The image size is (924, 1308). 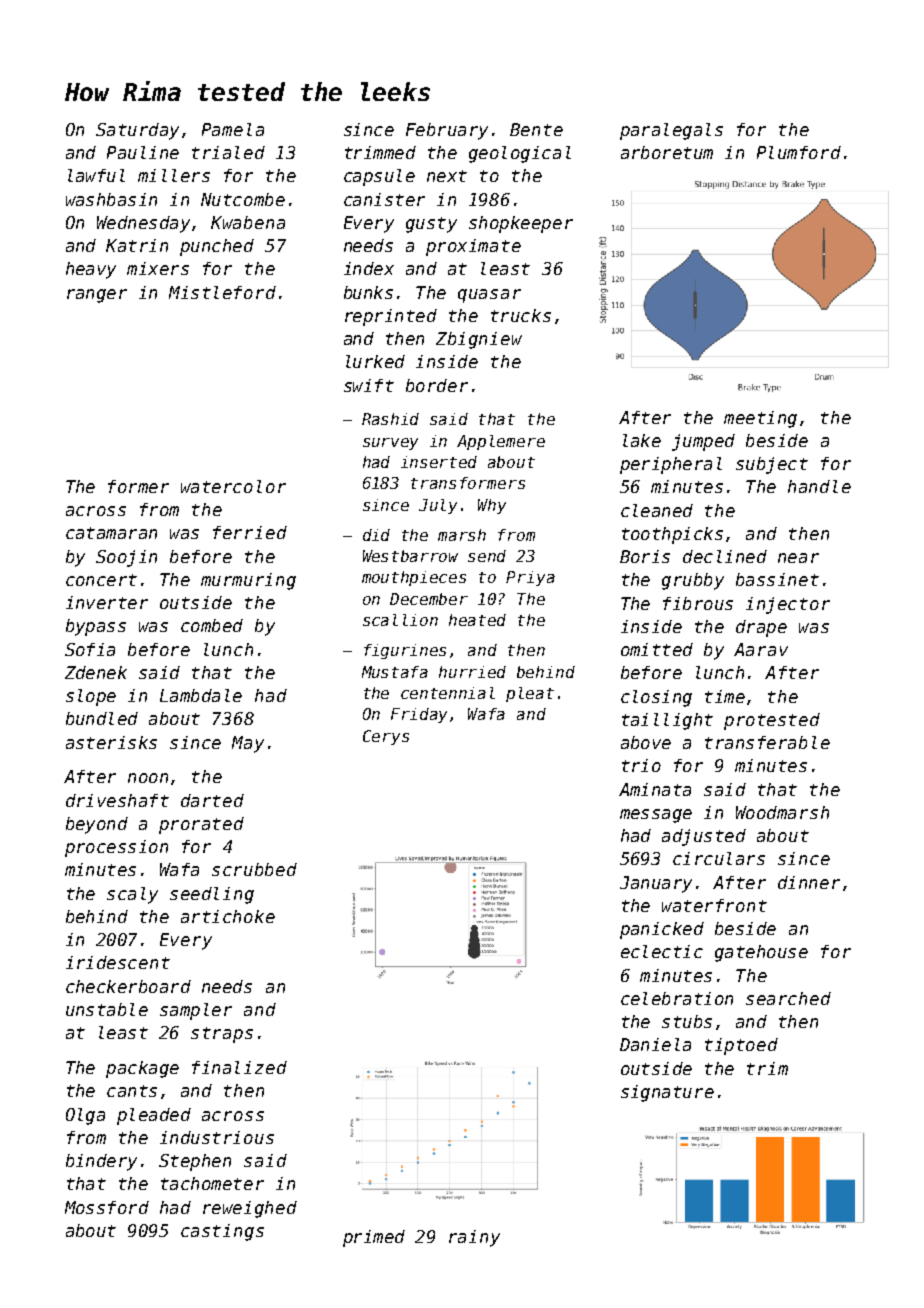 I want to click on Bente, so click(x=536, y=129).
